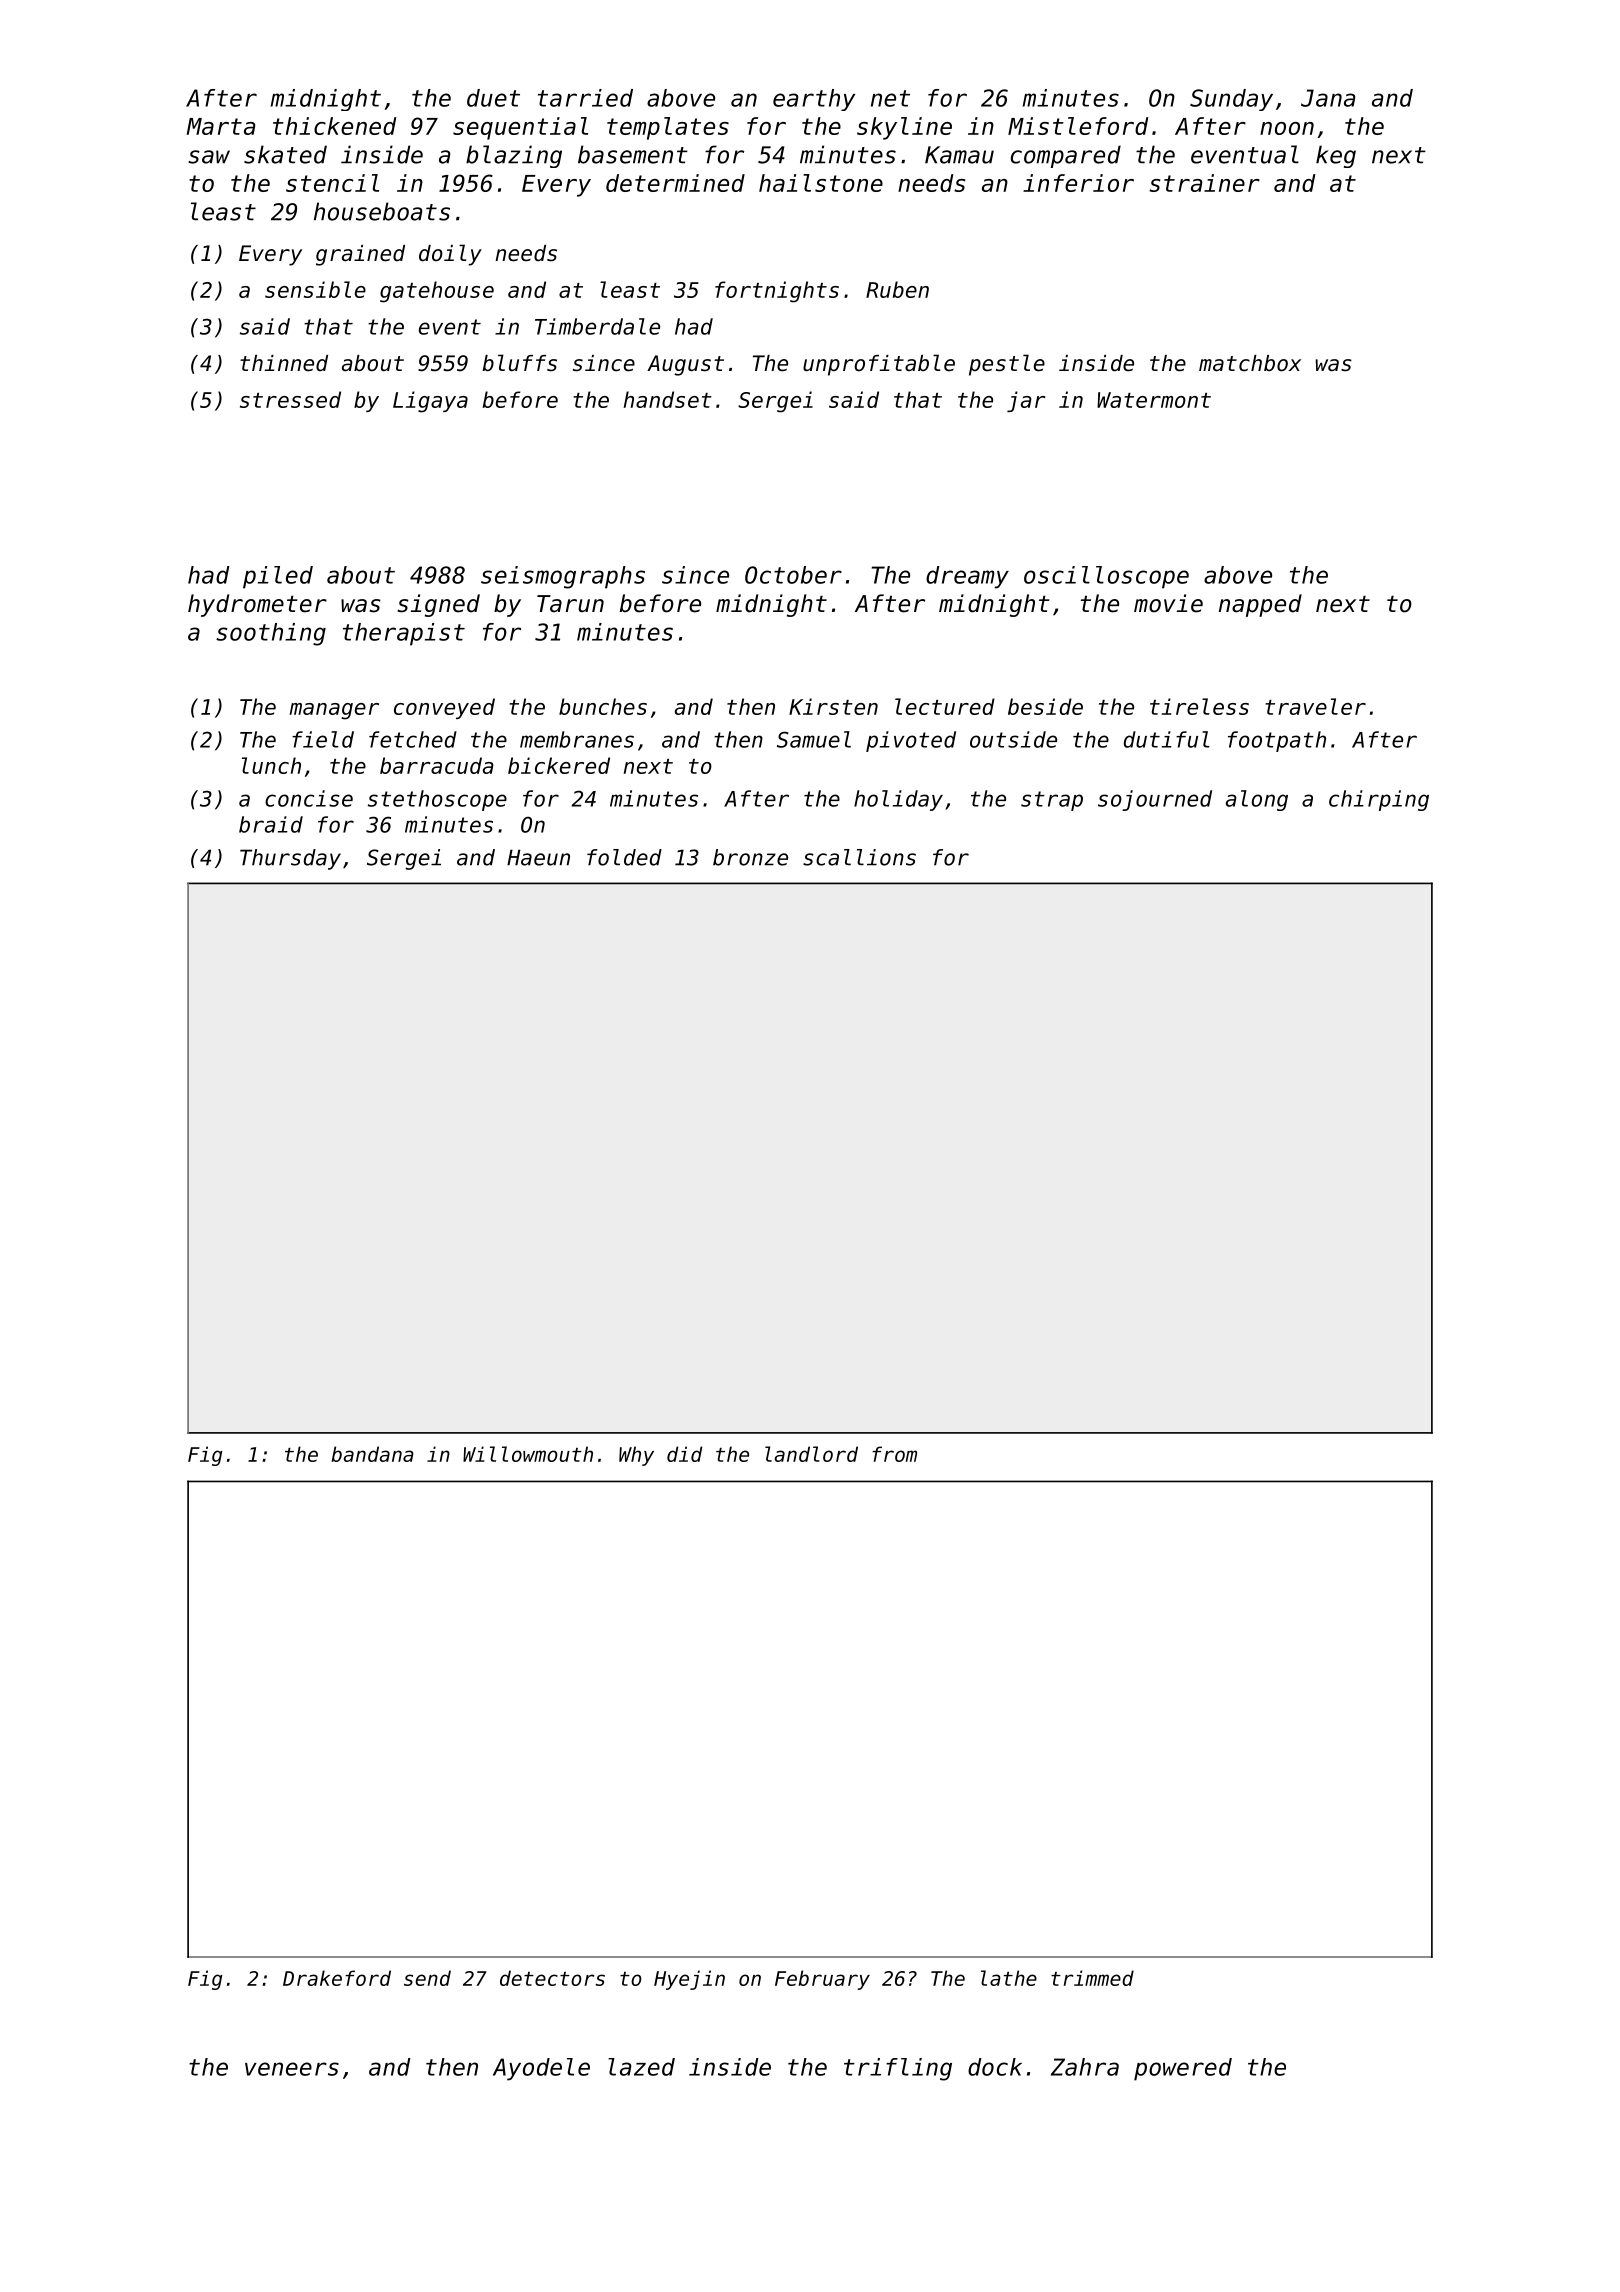 The height and width of the screenshot is (2292, 1620). I want to click on along, so click(1257, 800).
